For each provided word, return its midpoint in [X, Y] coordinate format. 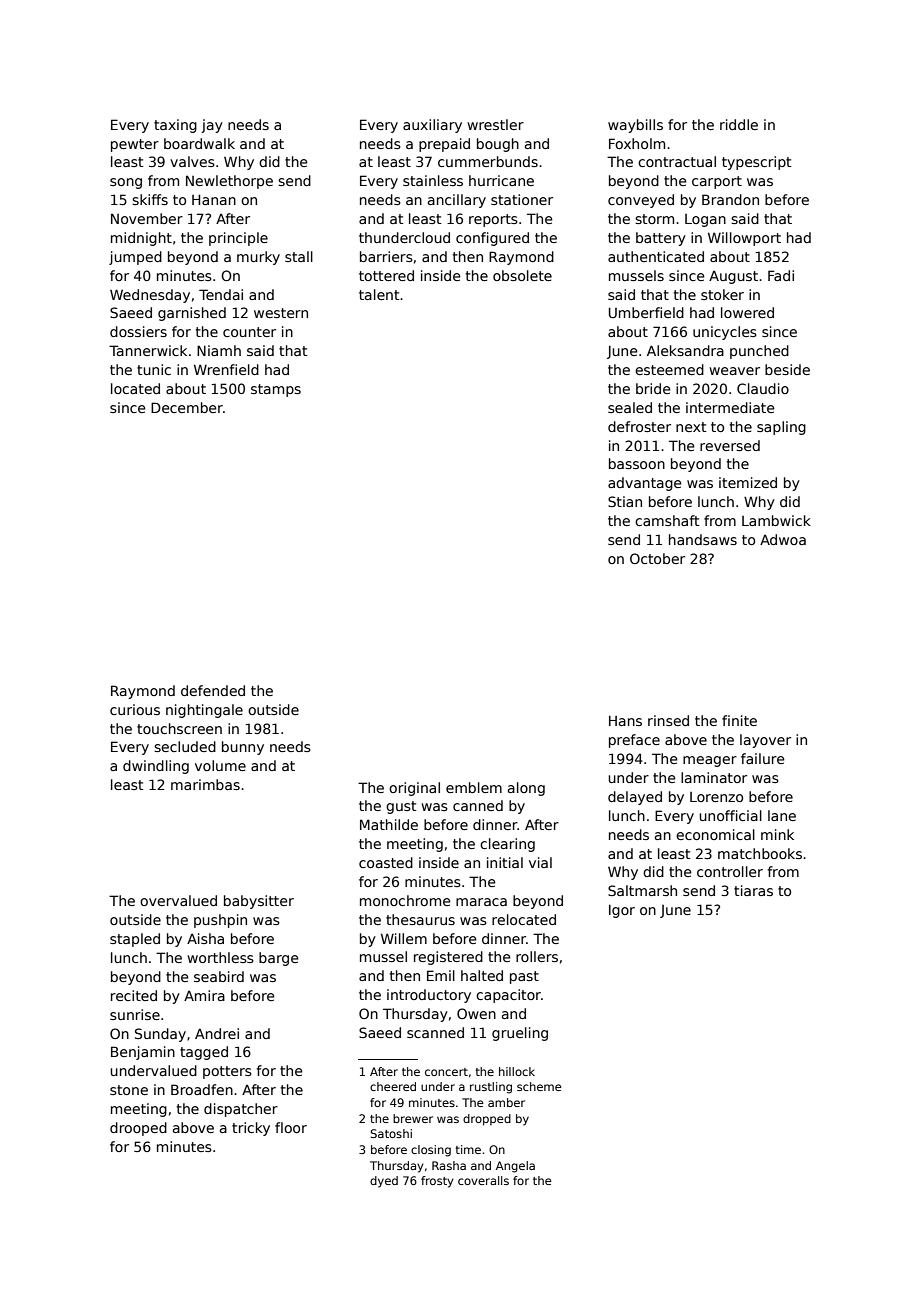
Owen [476, 1013]
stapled [135, 940]
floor [291, 1127]
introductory [429, 996]
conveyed [641, 201]
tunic [154, 369]
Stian [625, 501]
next [691, 427]
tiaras [753, 890]
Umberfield [646, 312]
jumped [135, 258]
